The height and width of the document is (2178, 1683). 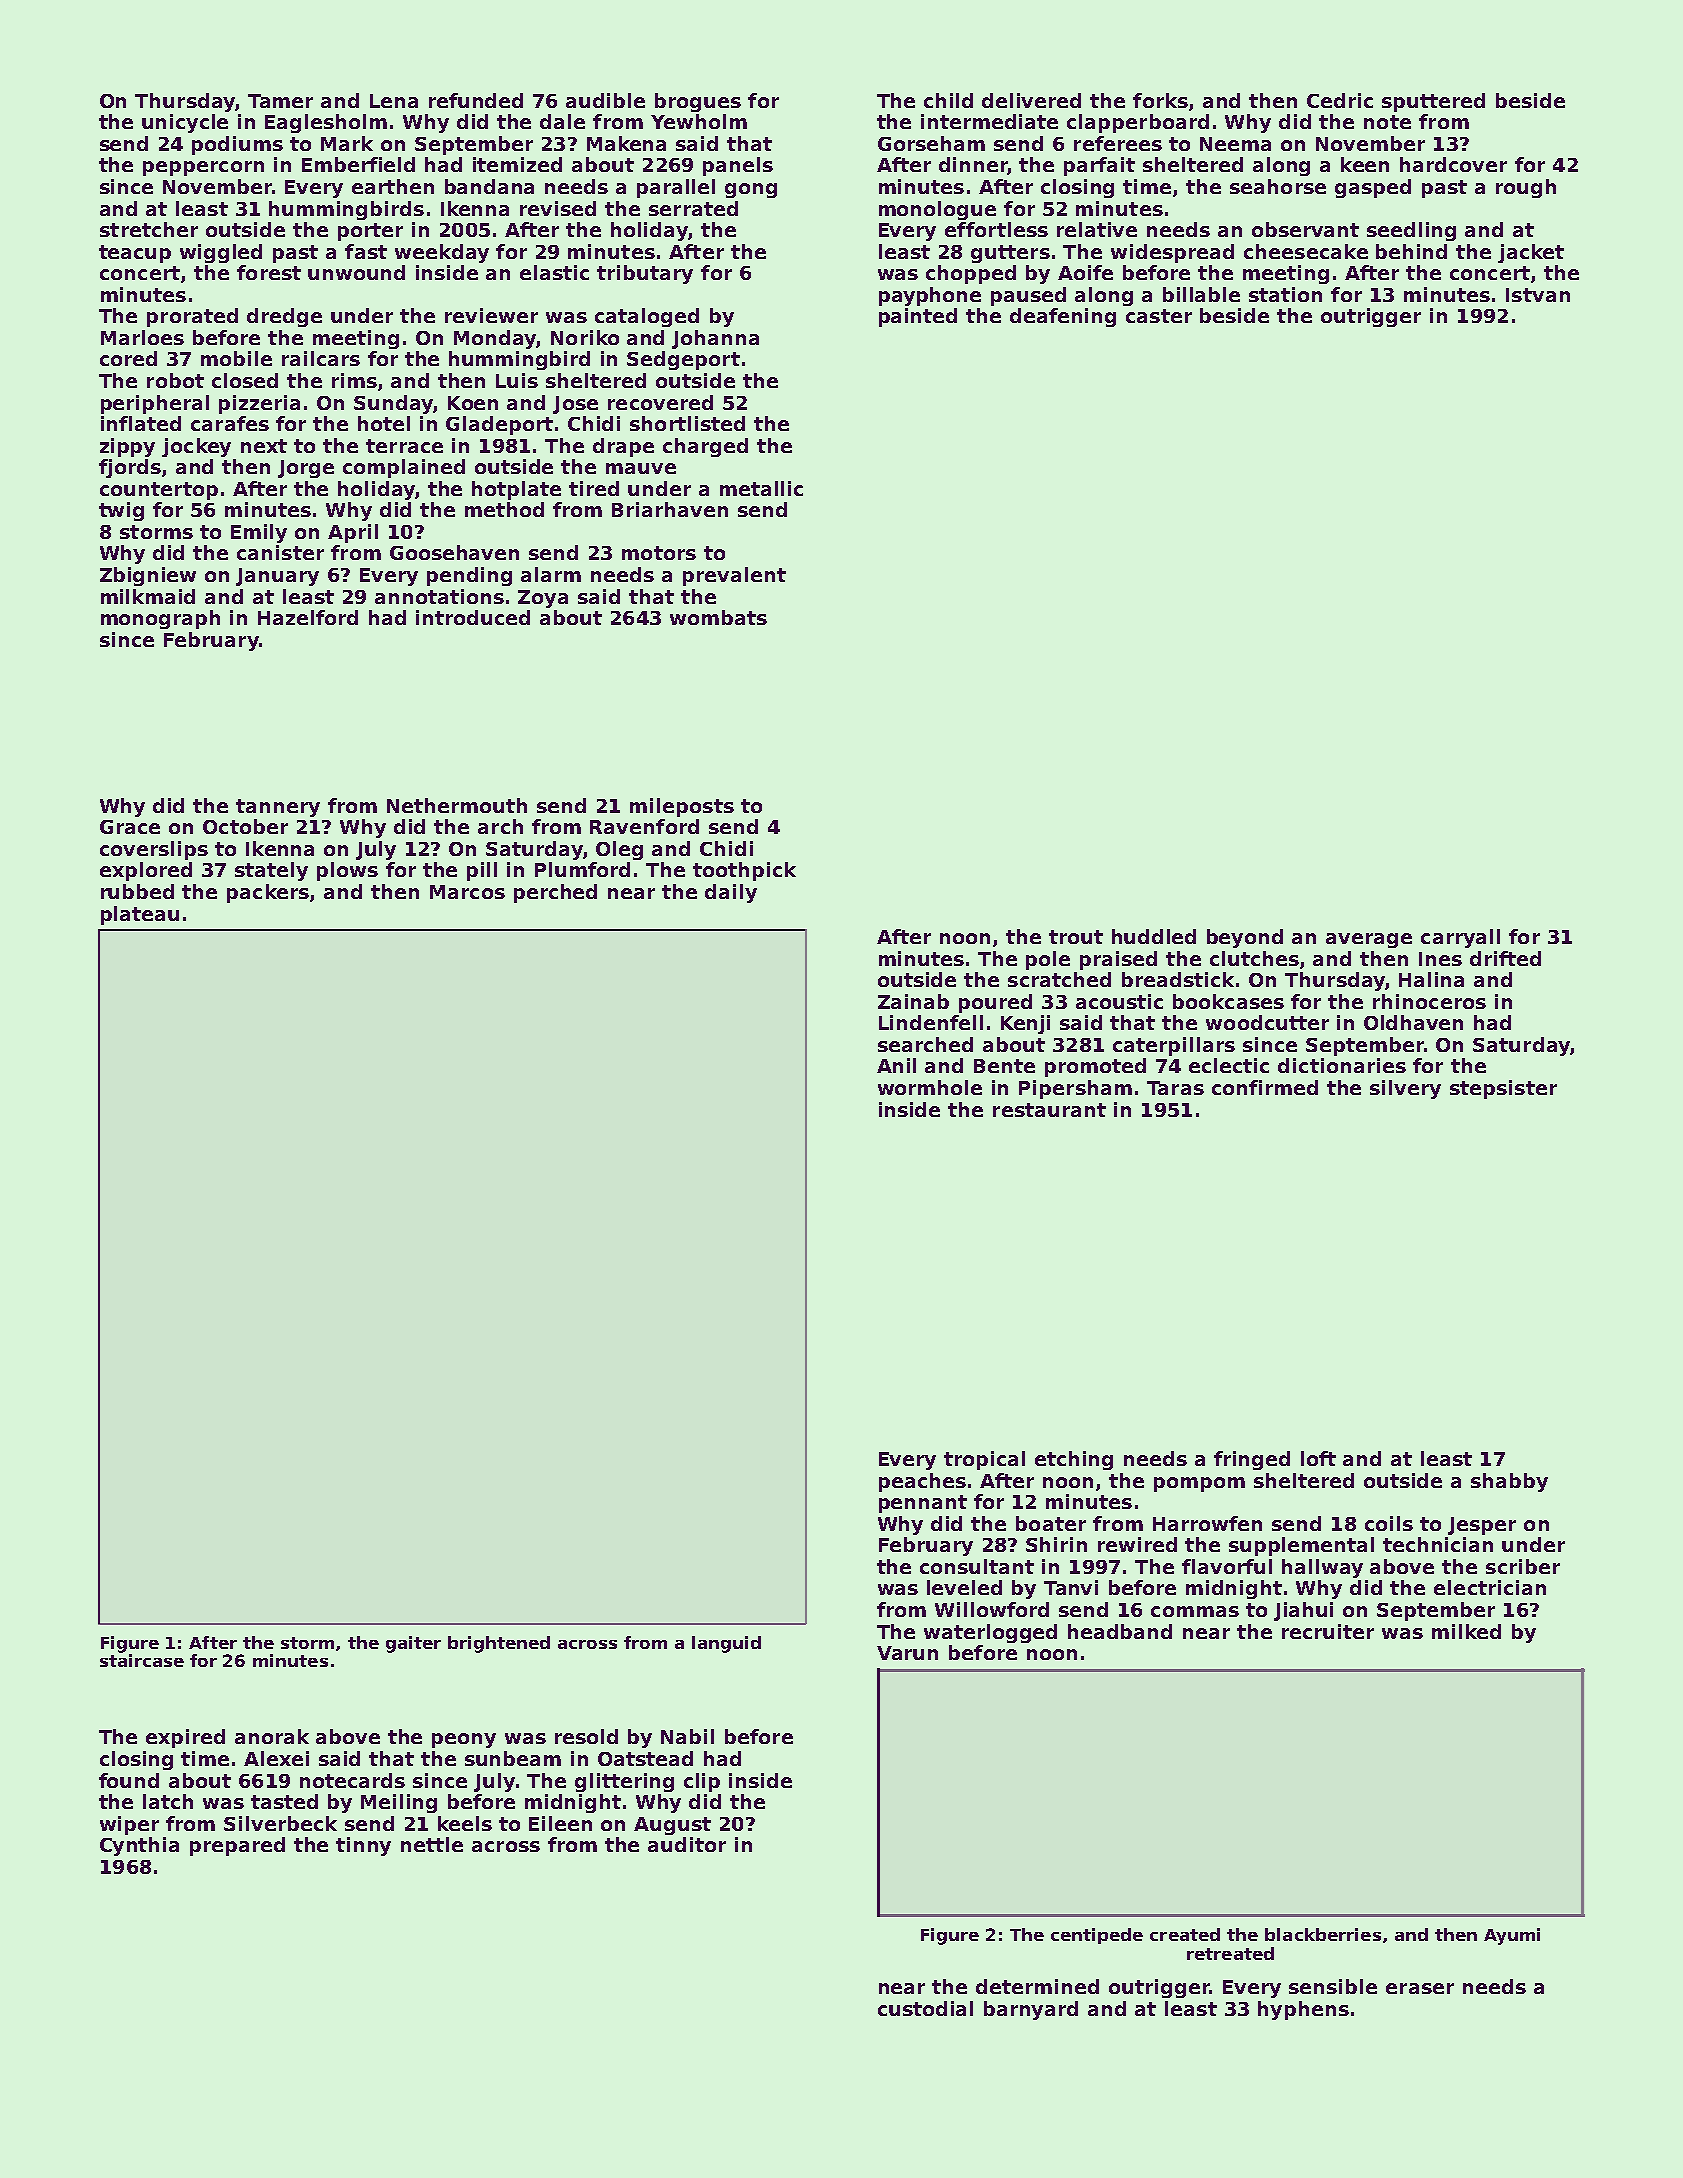 I want to click on breadstick, so click(x=1178, y=979).
